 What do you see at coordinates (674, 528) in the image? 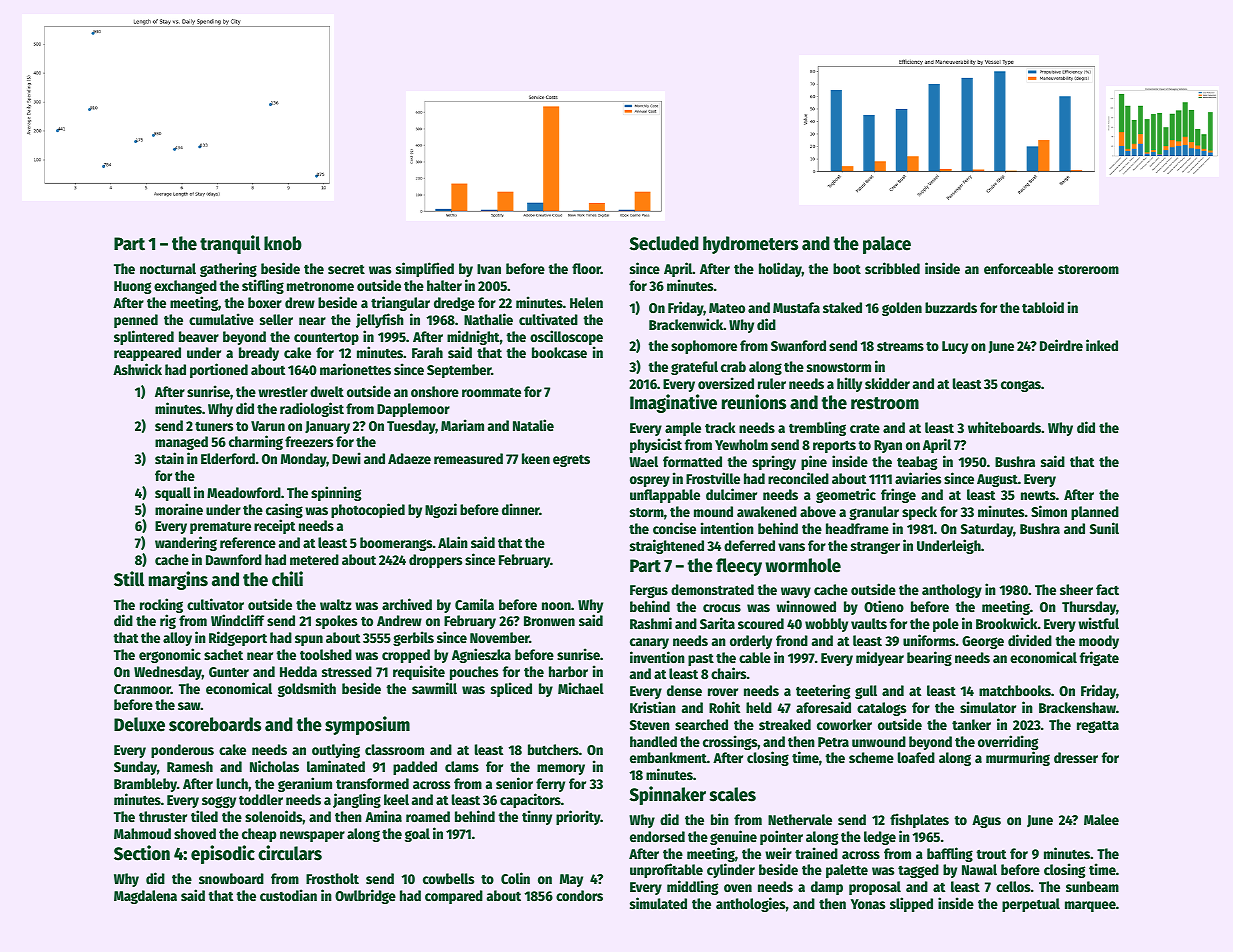
I see `concise` at bounding box center [674, 528].
